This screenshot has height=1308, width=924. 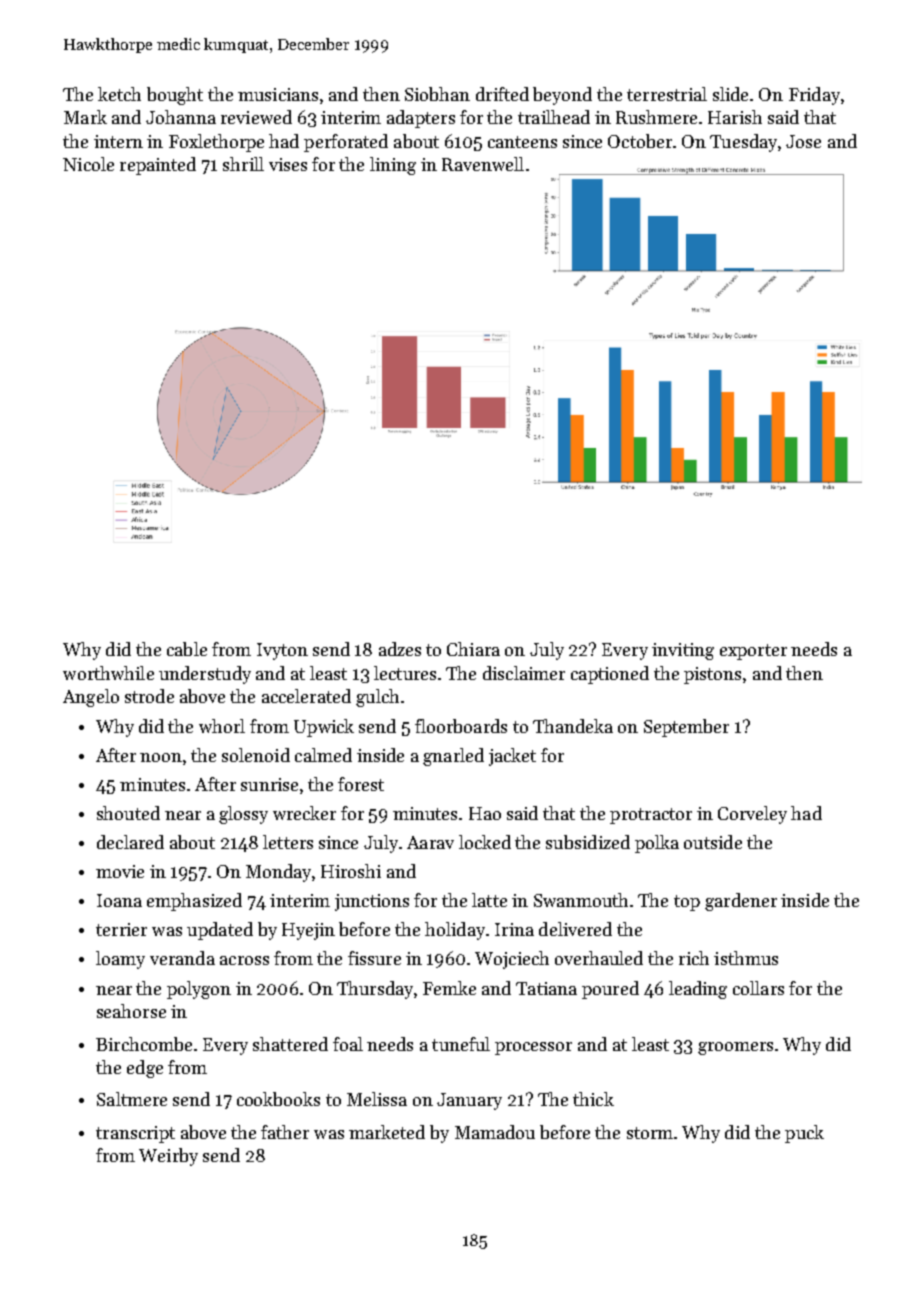 I want to click on Ivyton, so click(x=282, y=651).
